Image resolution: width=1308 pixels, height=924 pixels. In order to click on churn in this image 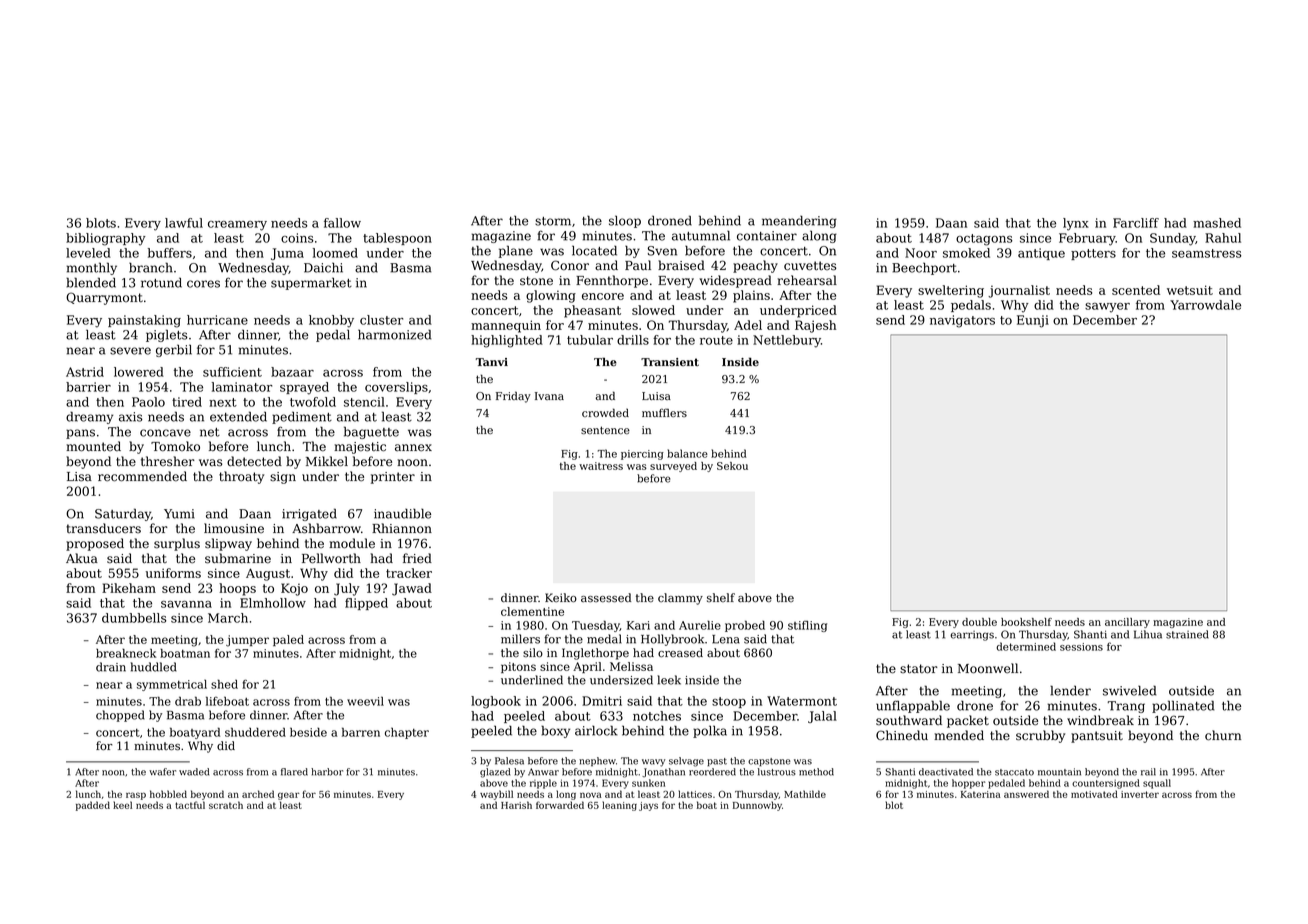, I will do `click(1223, 735)`.
